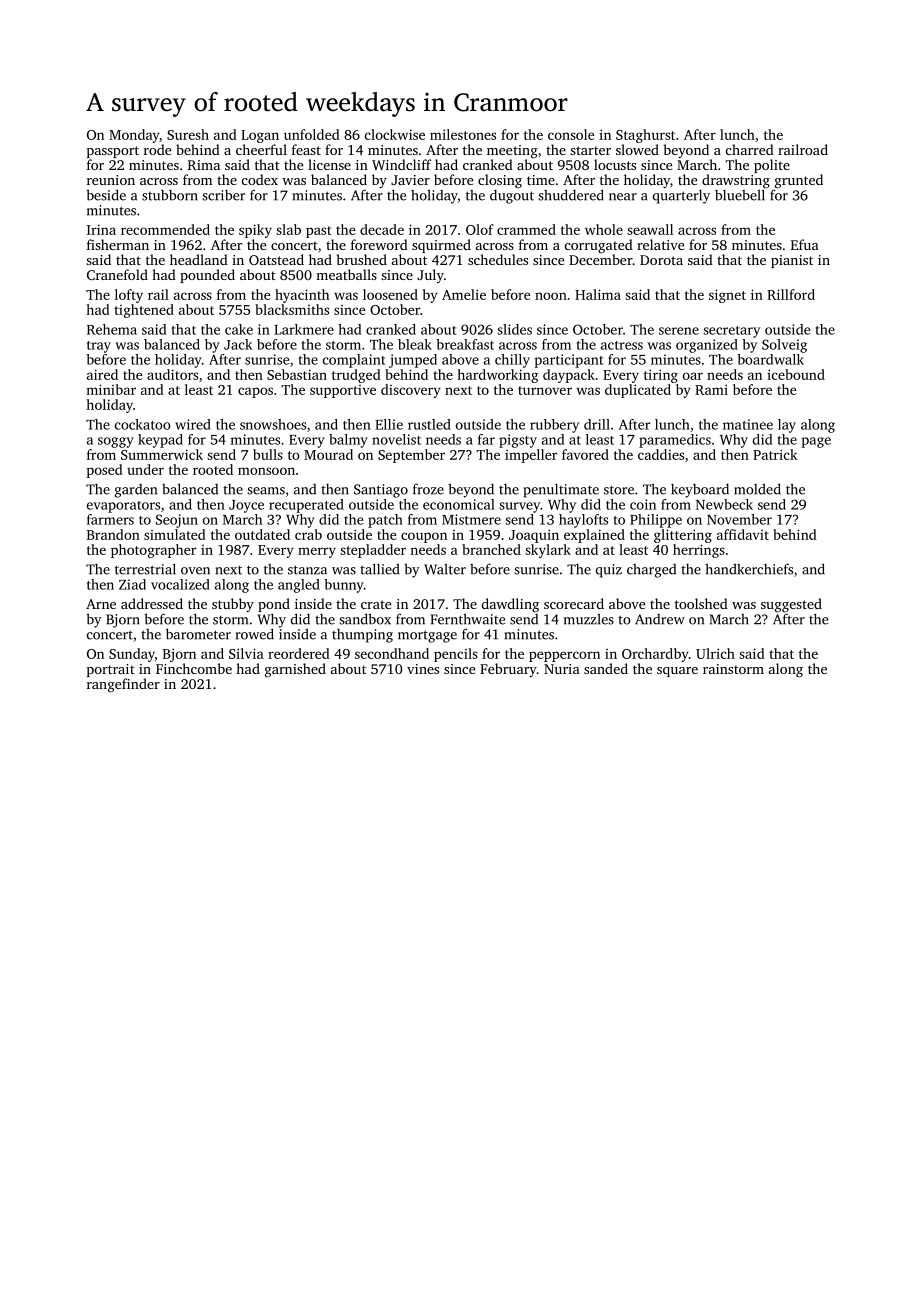 This document has width=924, height=1314. I want to click on terrestrial, so click(145, 569).
